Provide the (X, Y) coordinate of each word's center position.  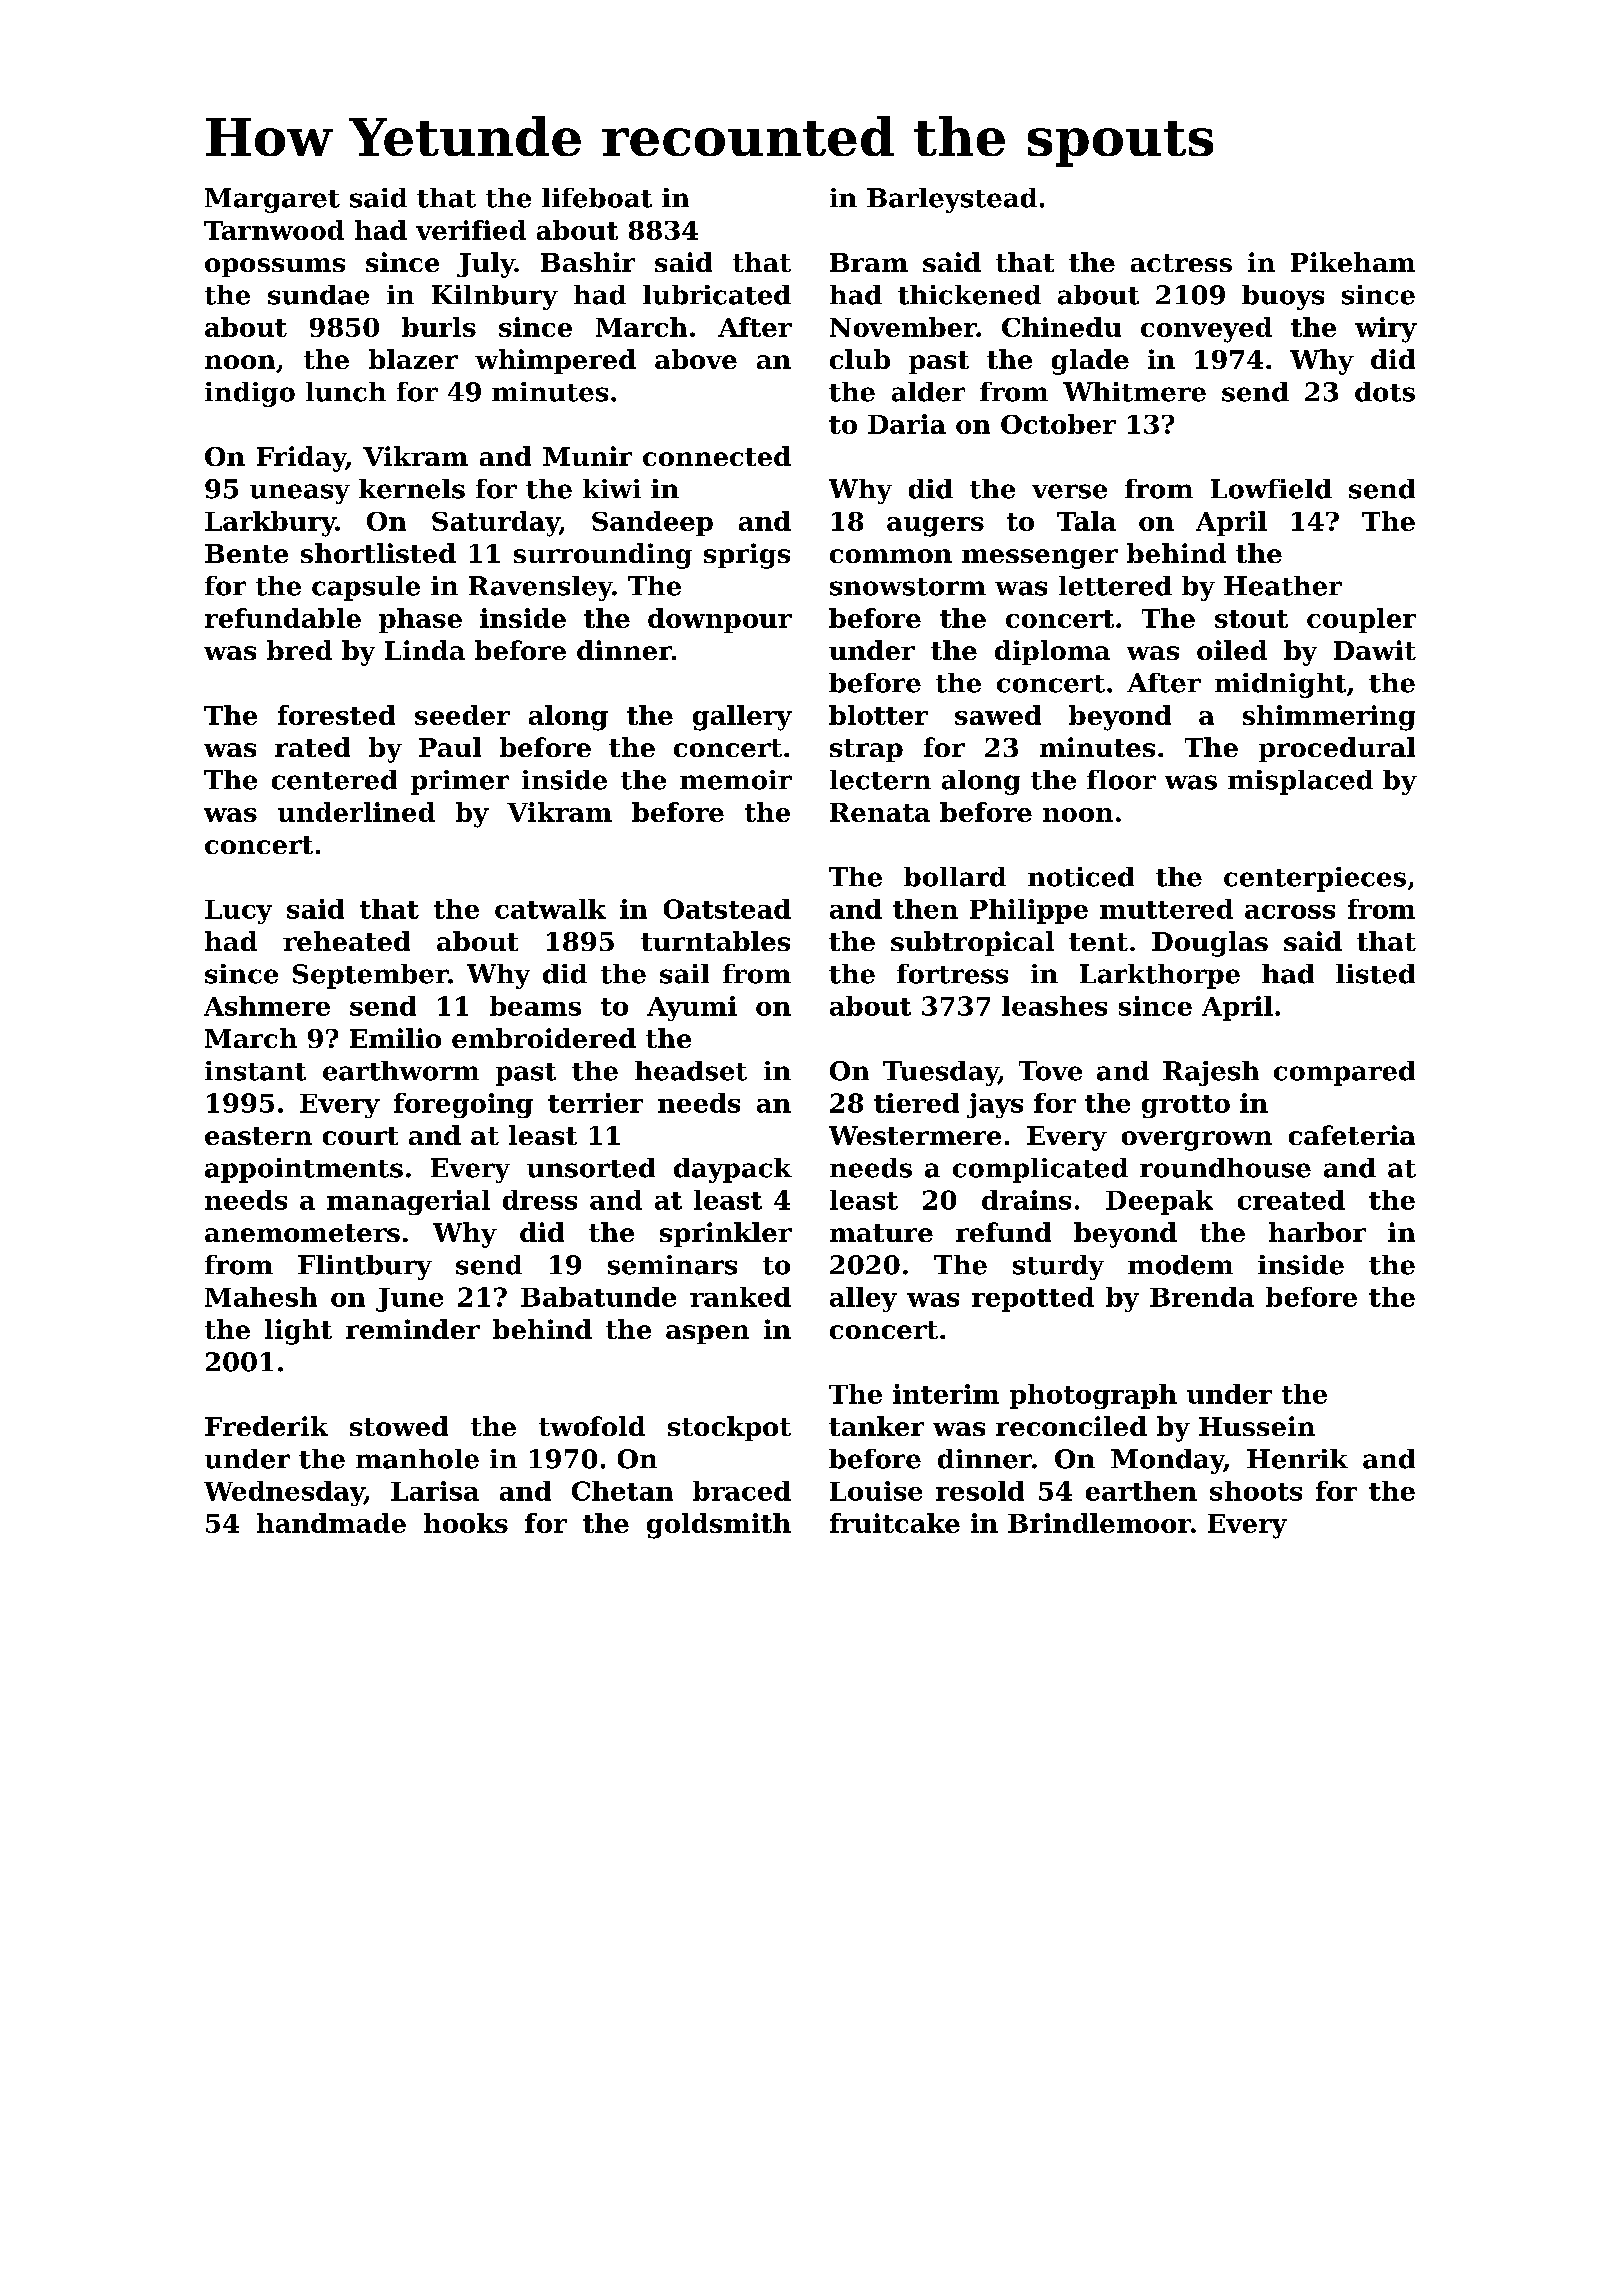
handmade (331, 1523)
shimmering (1329, 718)
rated (312, 747)
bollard (955, 877)
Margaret (272, 200)
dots (1385, 392)
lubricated (717, 295)
